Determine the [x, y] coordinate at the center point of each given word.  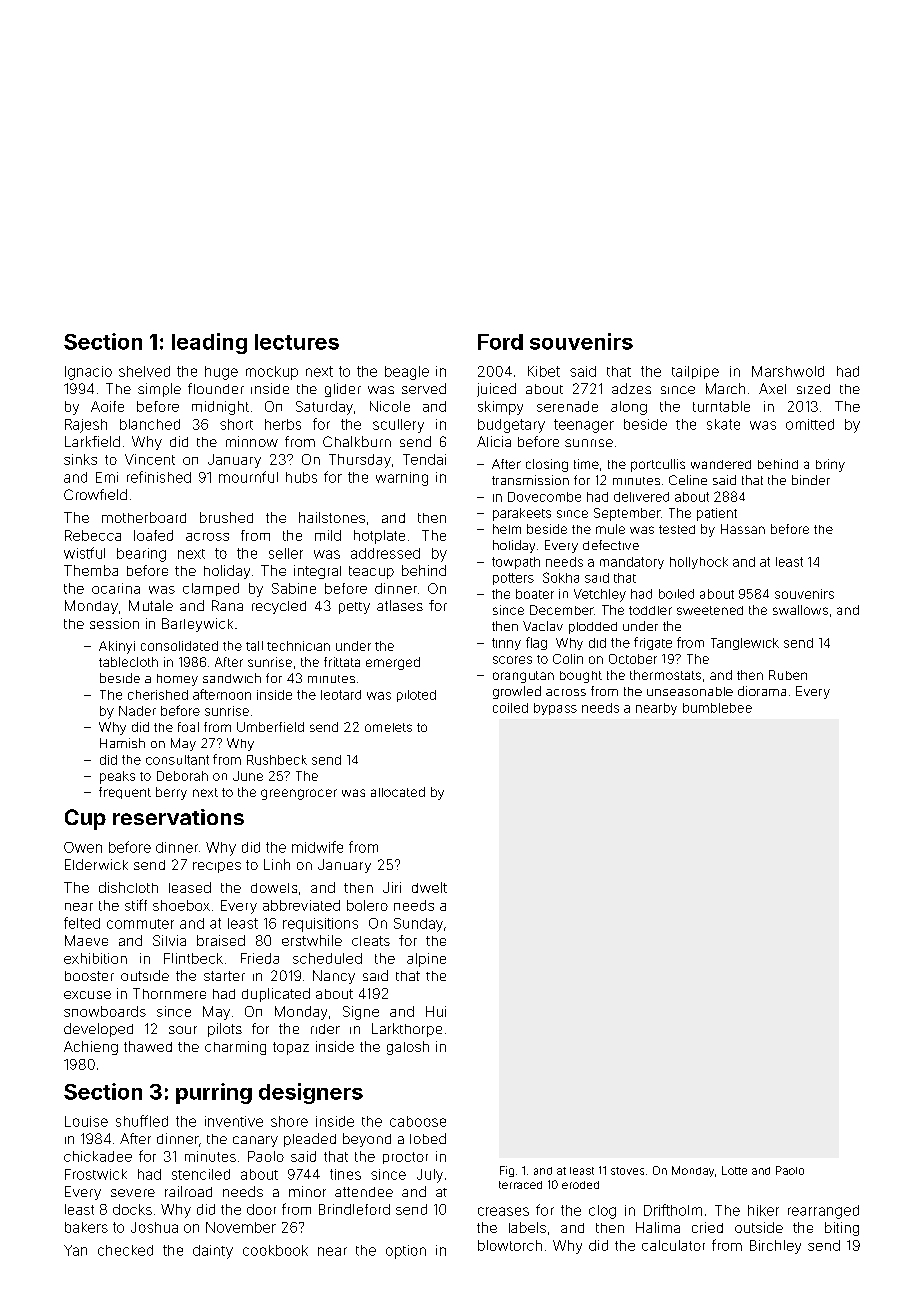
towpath [516, 563]
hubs [301, 477]
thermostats [665, 675]
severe [133, 1193]
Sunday [418, 925]
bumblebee [717, 708]
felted [82, 923]
